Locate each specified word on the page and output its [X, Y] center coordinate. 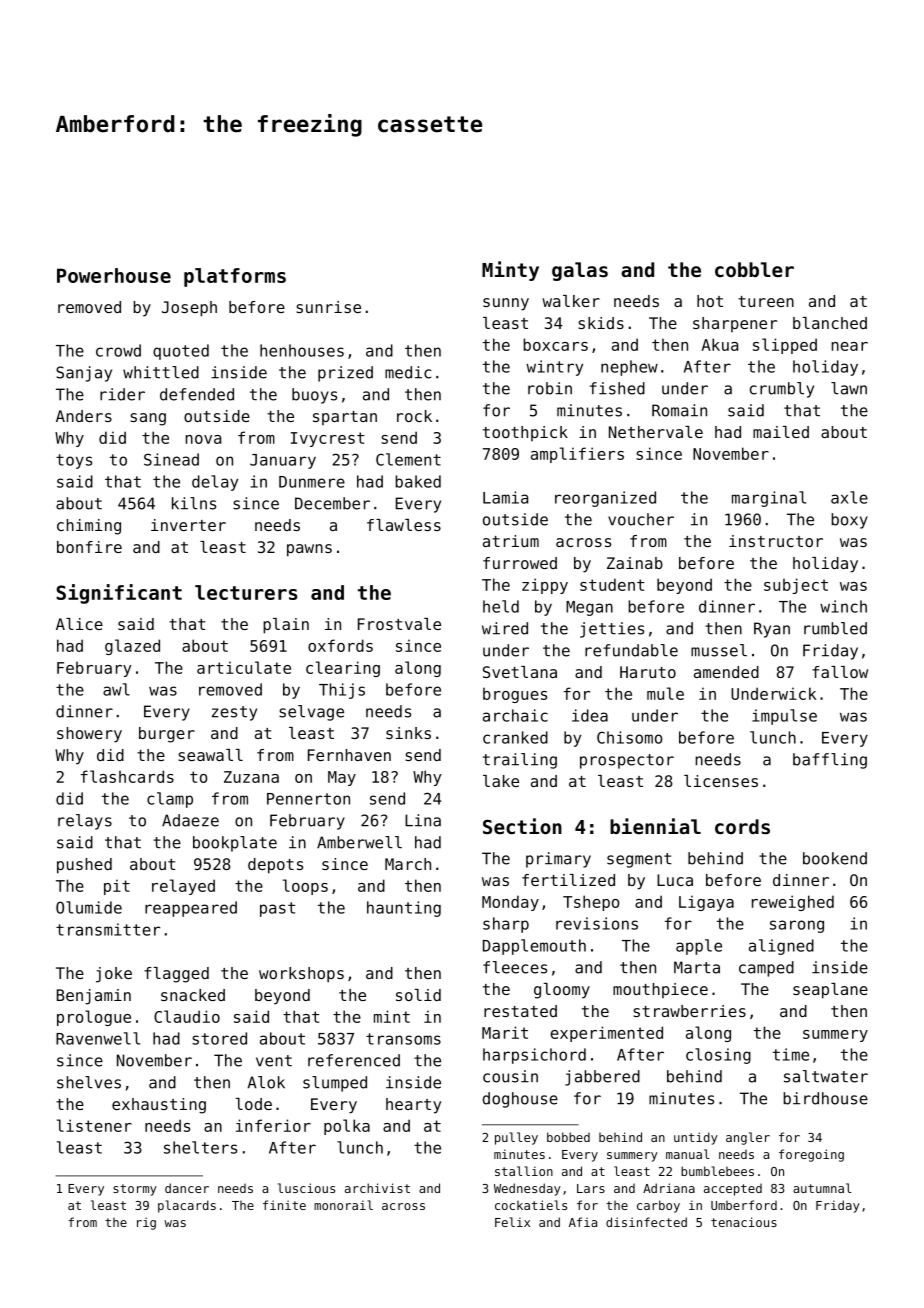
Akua [719, 344]
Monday [510, 903]
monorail [343, 1205]
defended [197, 394]
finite [284, 1205]
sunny [506, 304]
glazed [132, 647]
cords [742, 826]
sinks [408, 733]
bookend [835, 858]
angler [748, 1138]
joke [114, 975]
